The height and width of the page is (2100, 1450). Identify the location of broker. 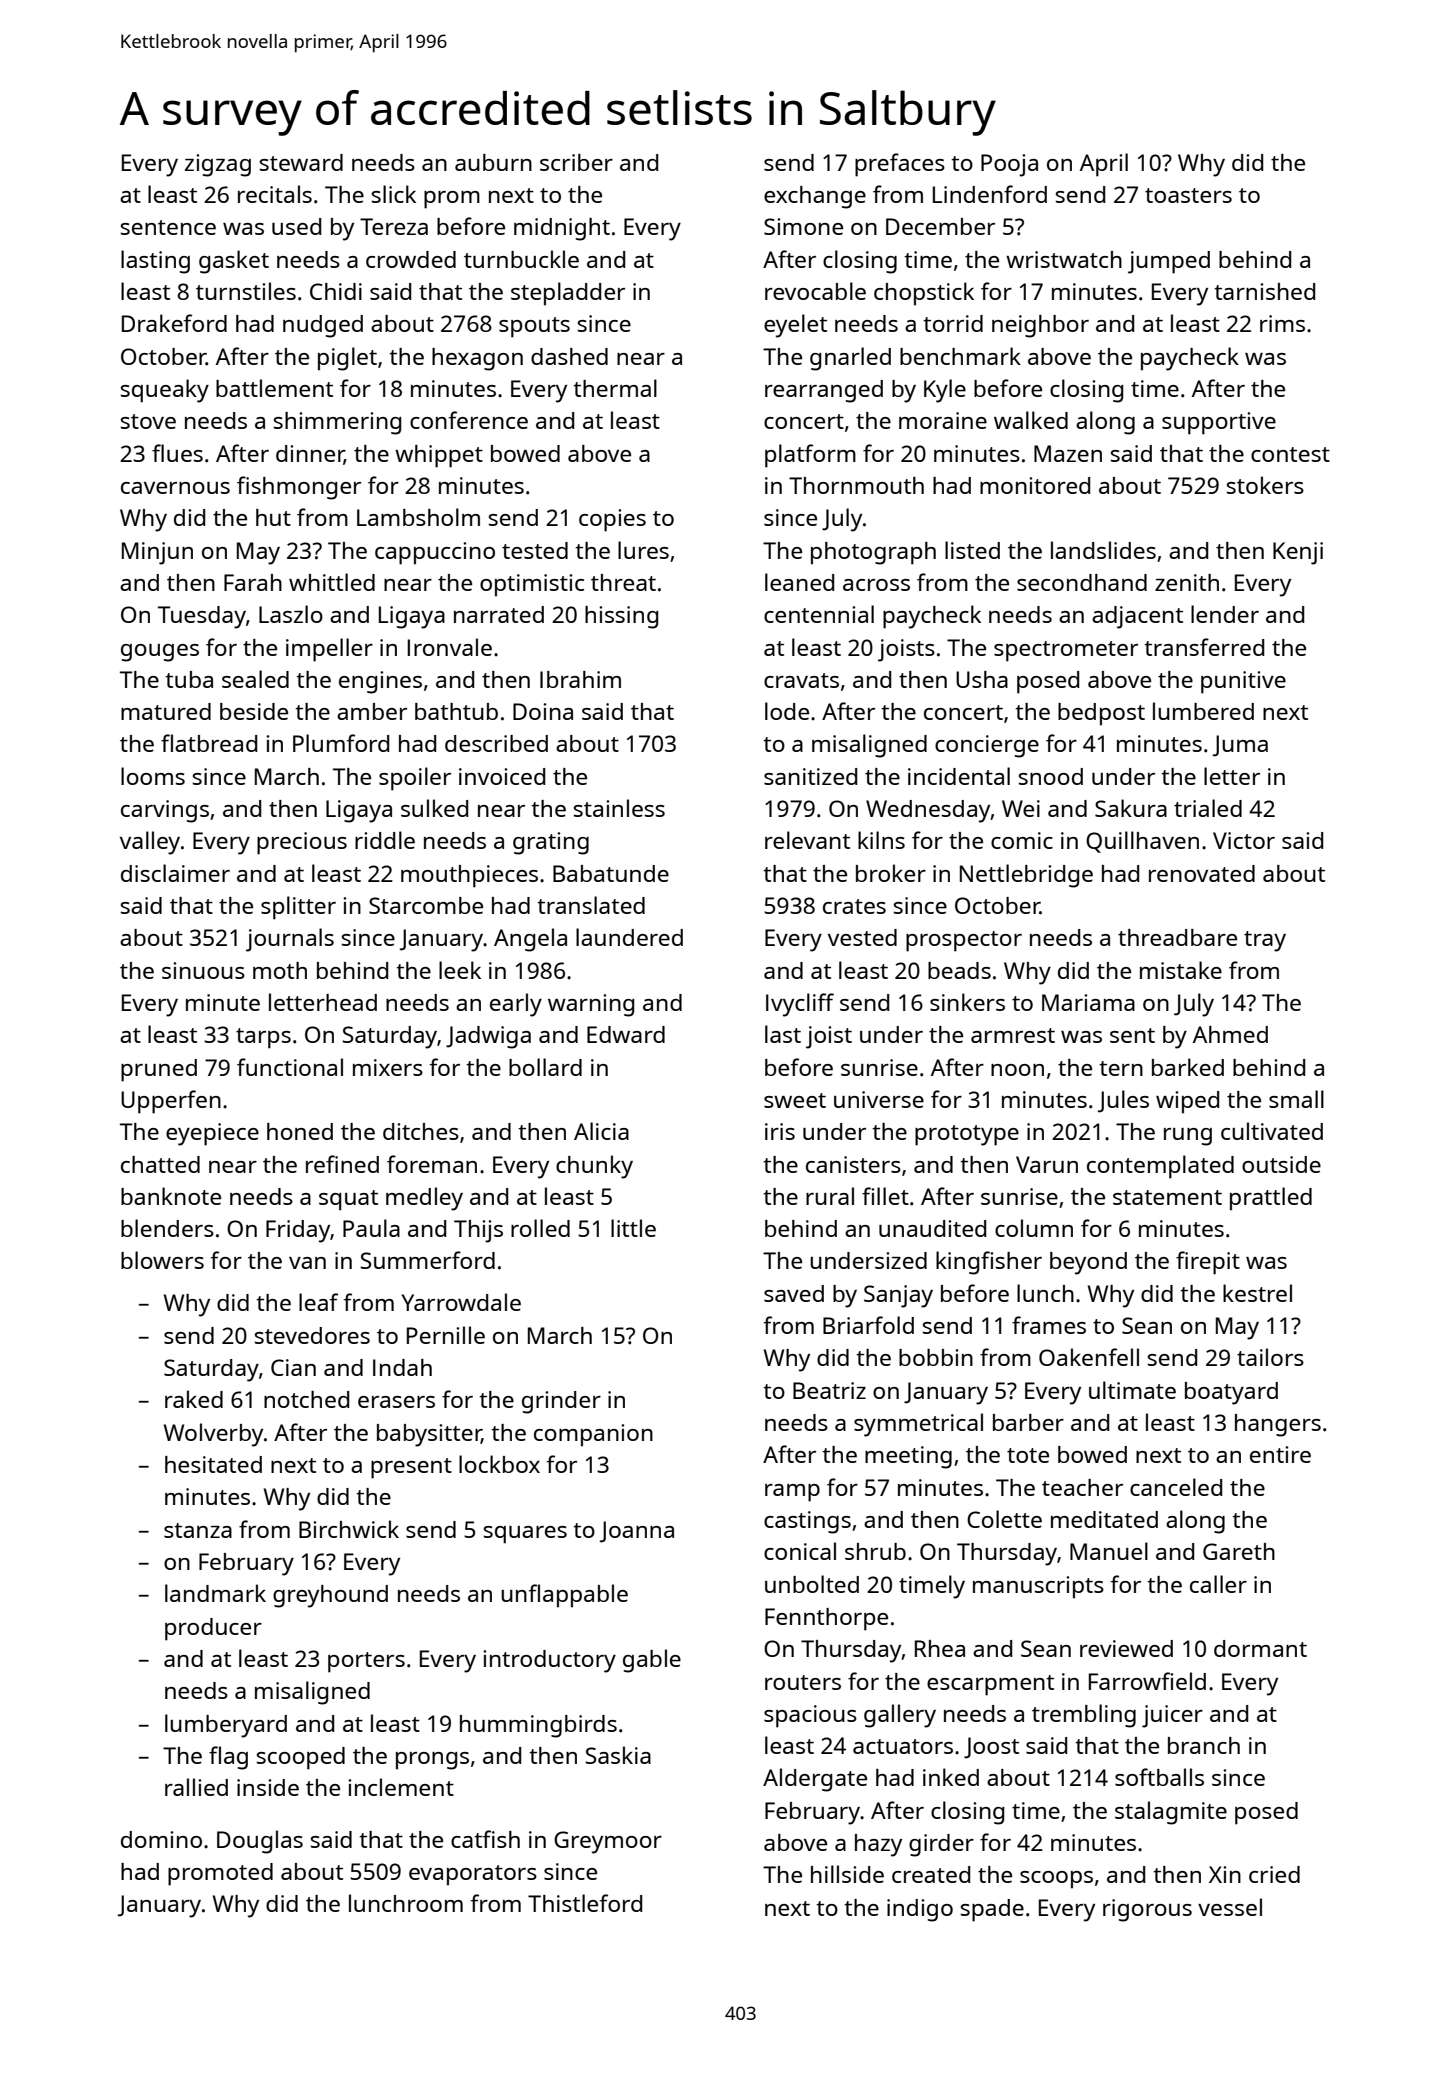
(891, 873).
